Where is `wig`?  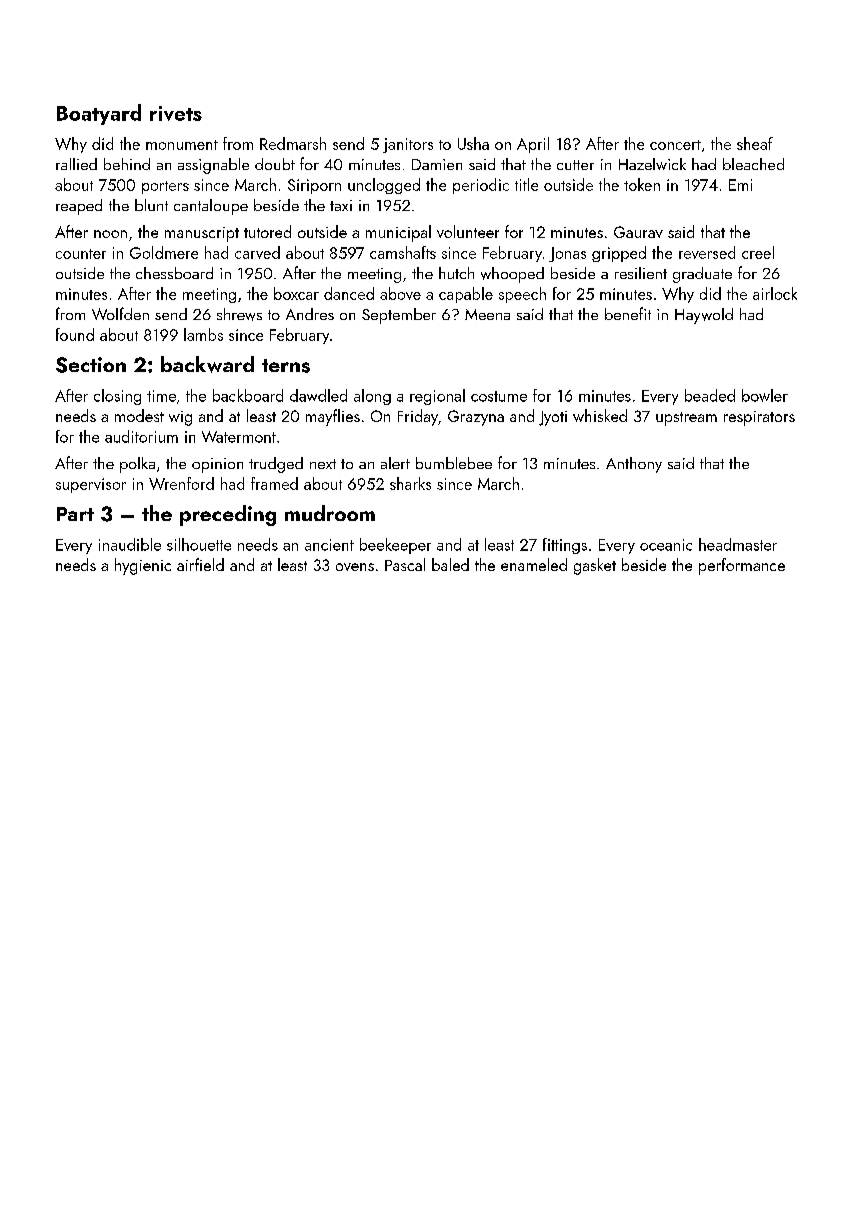
wig is located at coordinates (180, 418).
